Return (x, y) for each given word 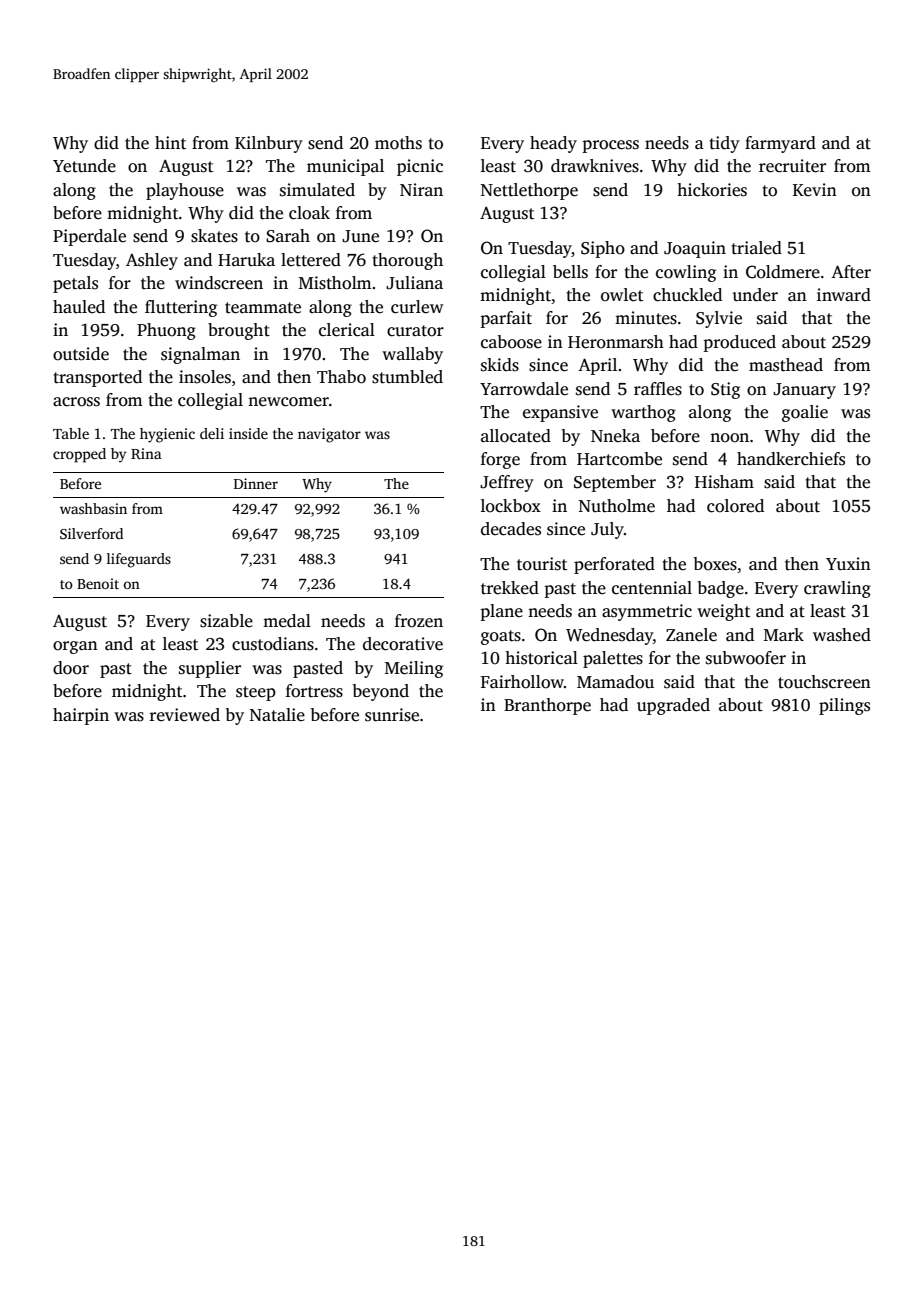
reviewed (184, 715)
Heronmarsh (616, 342)
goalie (805, 413)
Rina (146, 453)
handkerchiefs (791, 459)
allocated (516, 436)
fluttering (181, 308)
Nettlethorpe (529, 191)
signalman (200, 355)
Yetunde (84, 166)
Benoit (98, 583)
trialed (756, 248)
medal (287, 621)
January (804, 391)
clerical (347, 330)
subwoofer (746, 658)
